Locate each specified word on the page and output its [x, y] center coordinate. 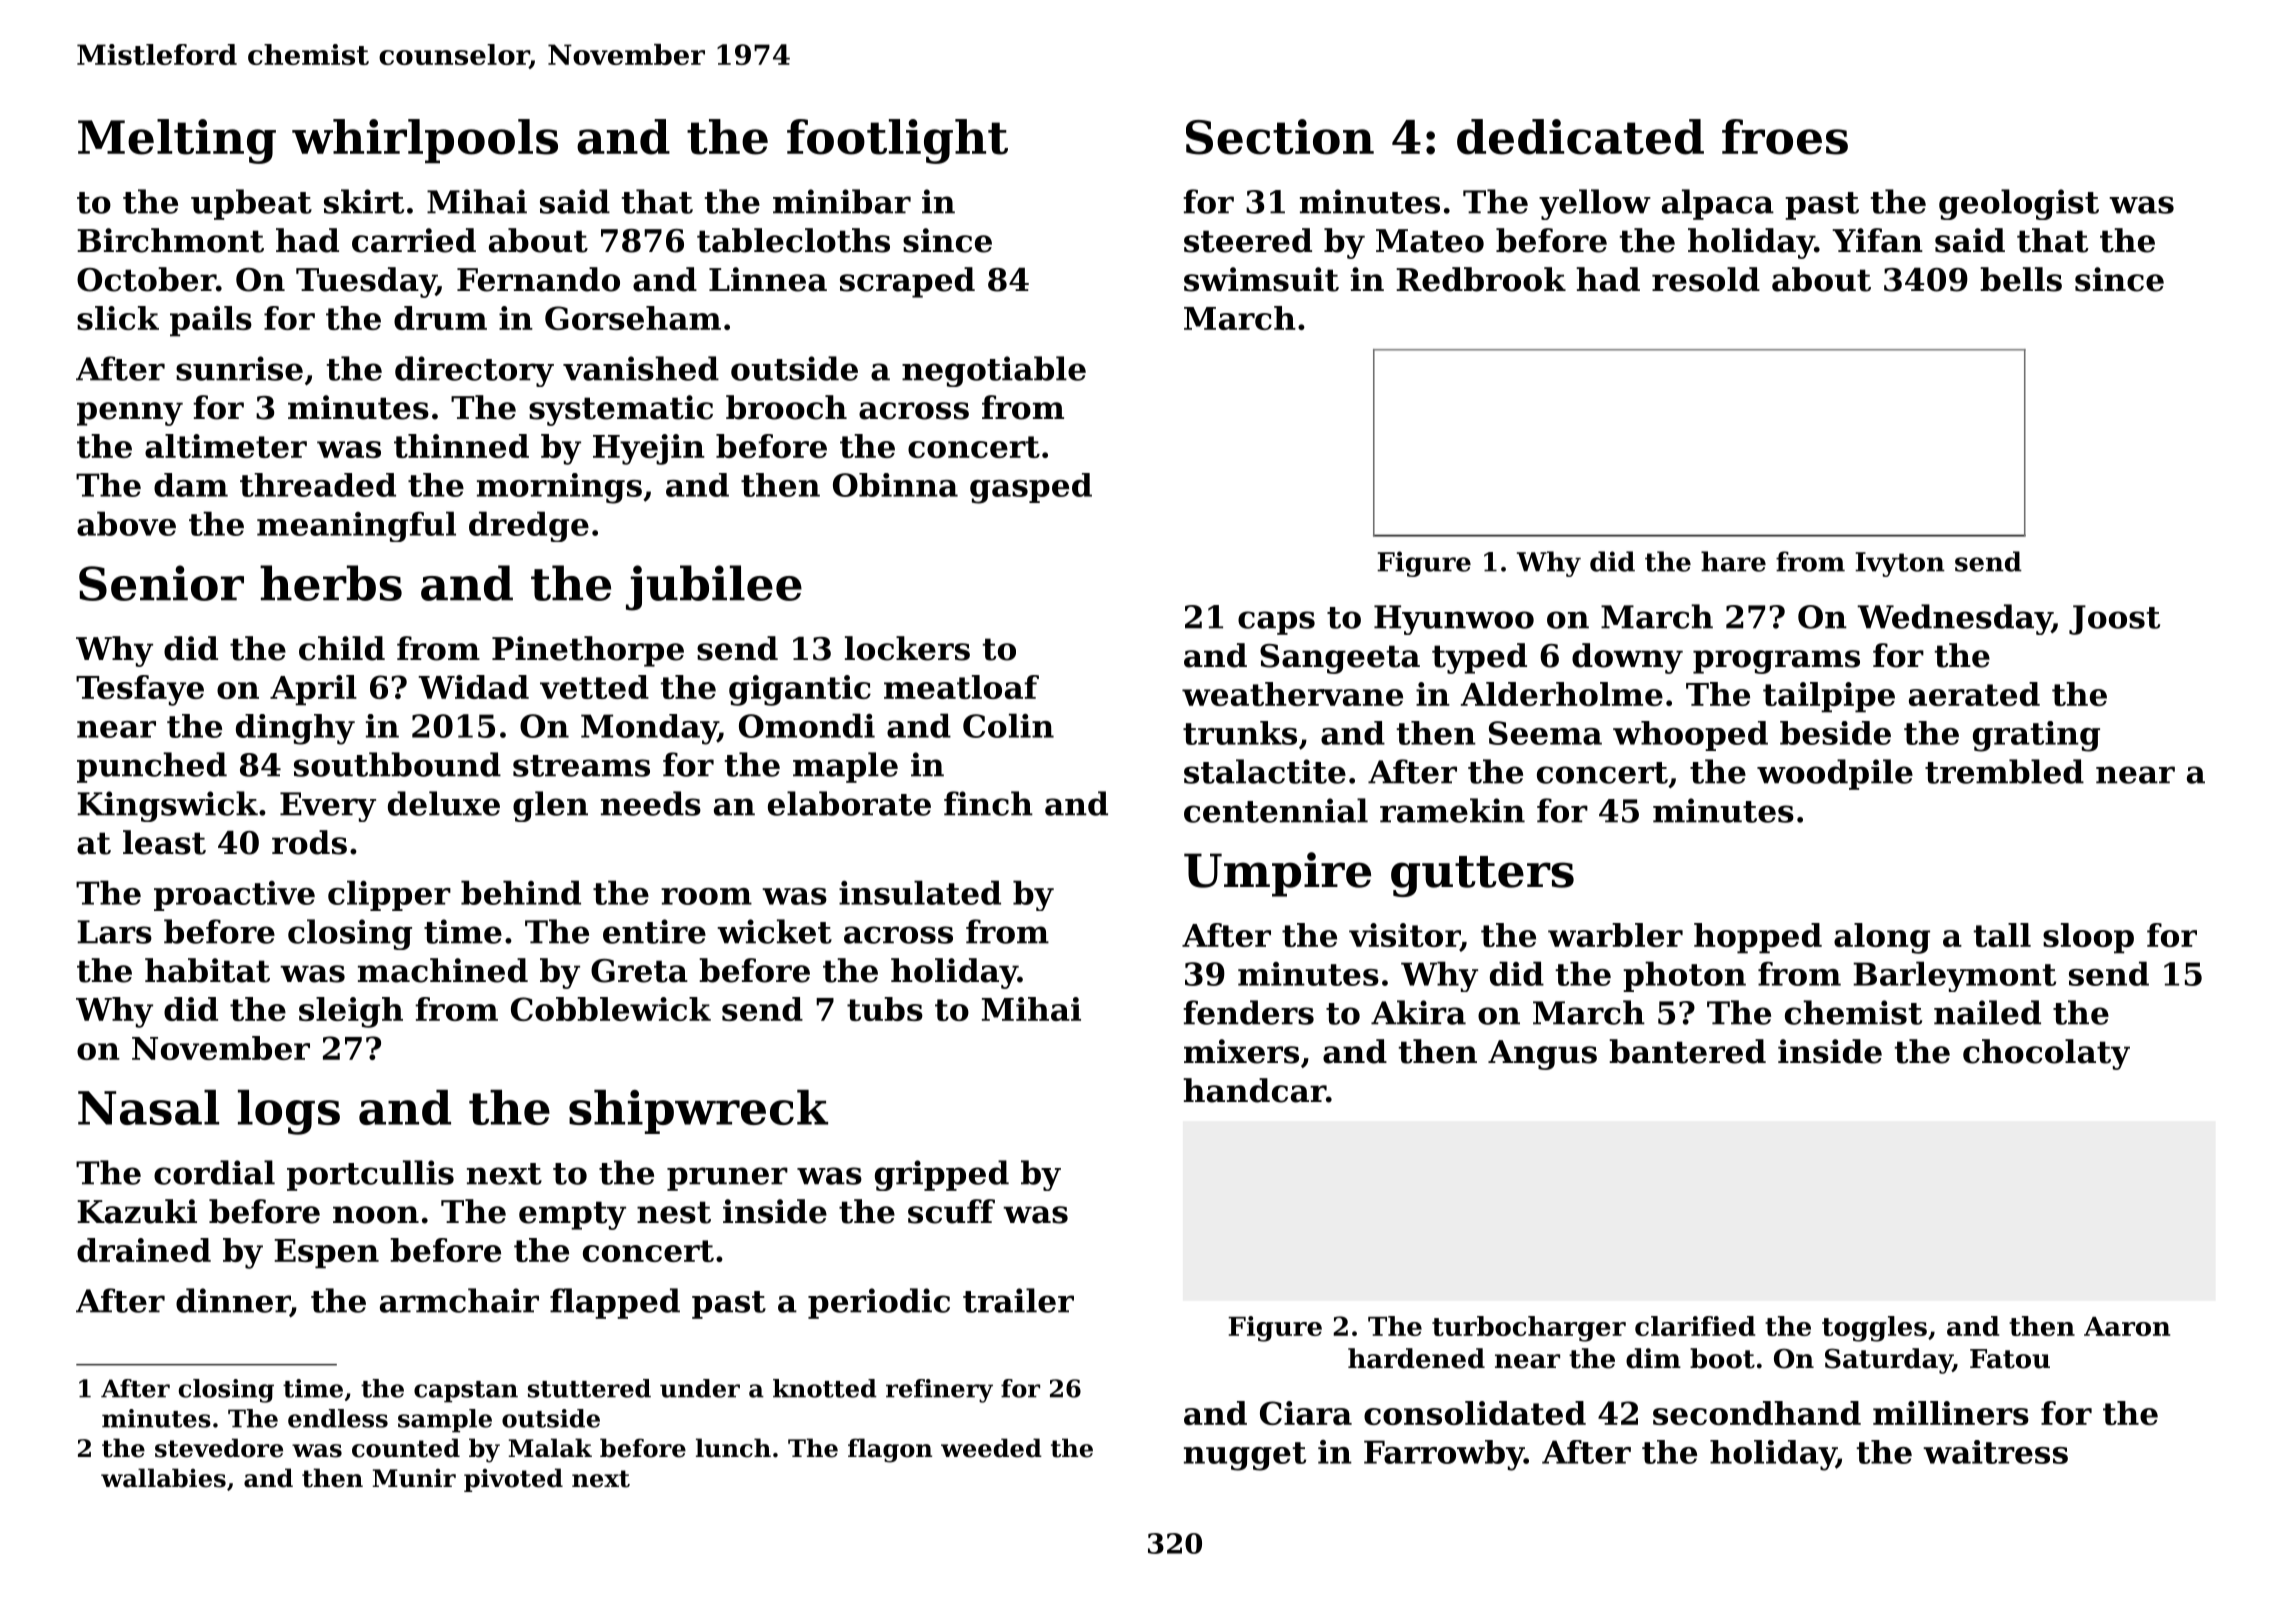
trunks [1240, 733]
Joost [2114, 620]
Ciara [1306, 1413]
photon [1684, 976]
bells [2021, 279]
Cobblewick [611, 1009]
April [313, 690]
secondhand [1757, 1413]
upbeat [251, 204]
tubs [885, 1009]
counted [406, 1448]
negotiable [994, 371]
